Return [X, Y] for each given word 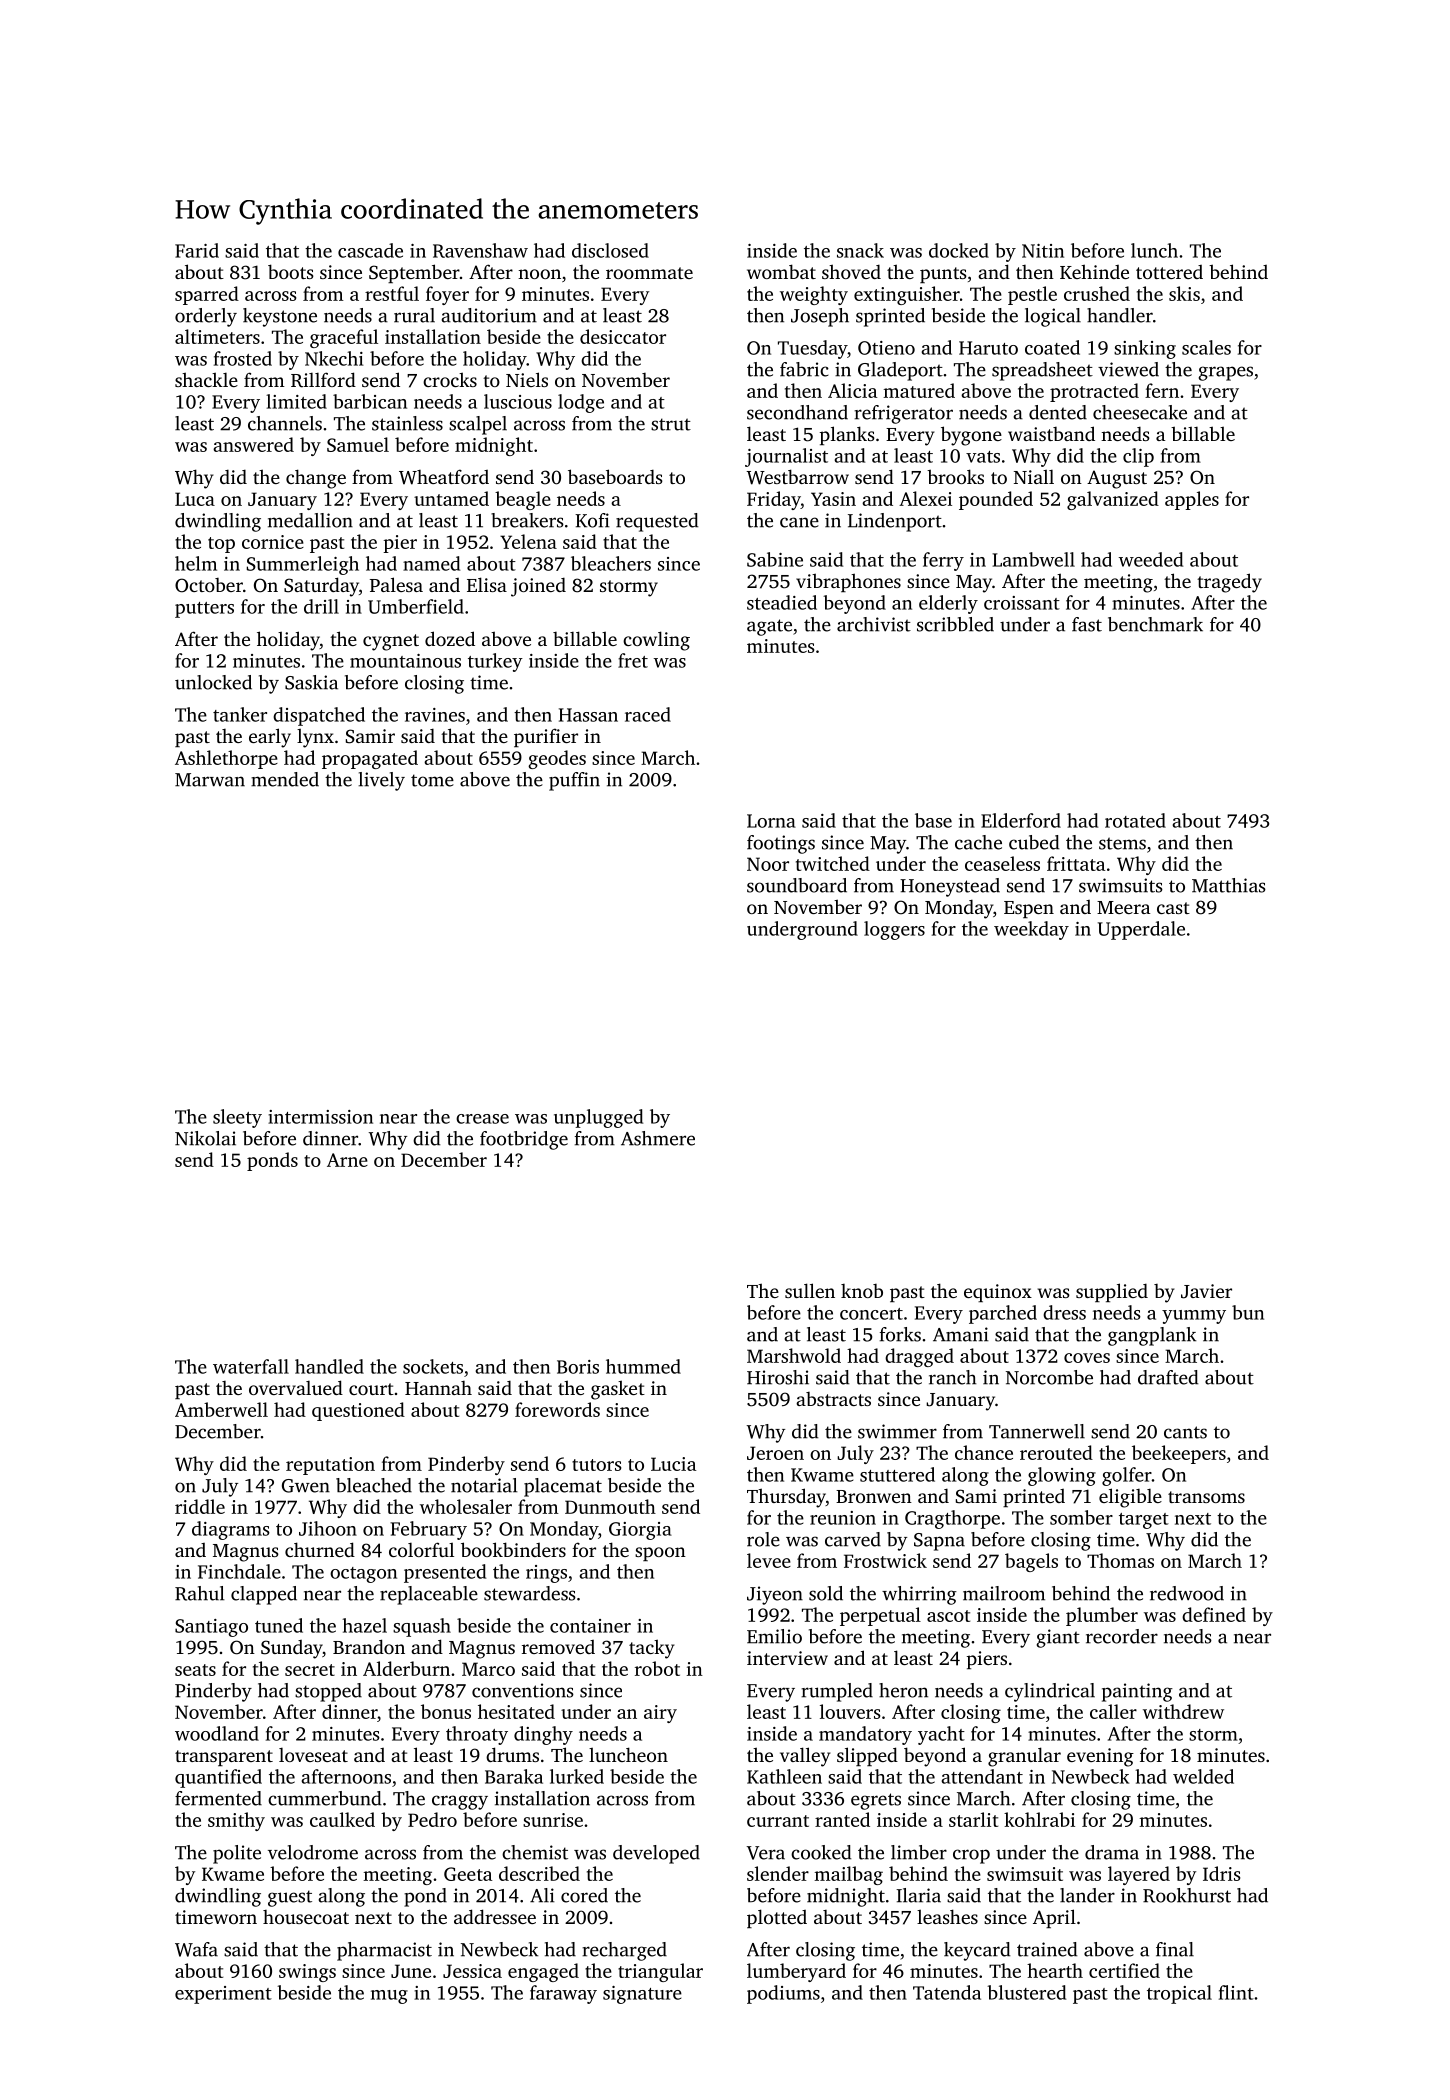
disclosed [610, 250]
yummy [1194, 1317]
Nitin [1043, 251]
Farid [197, 250]
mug [389, 1997]
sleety [237, 1118]
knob [862, 1291]
